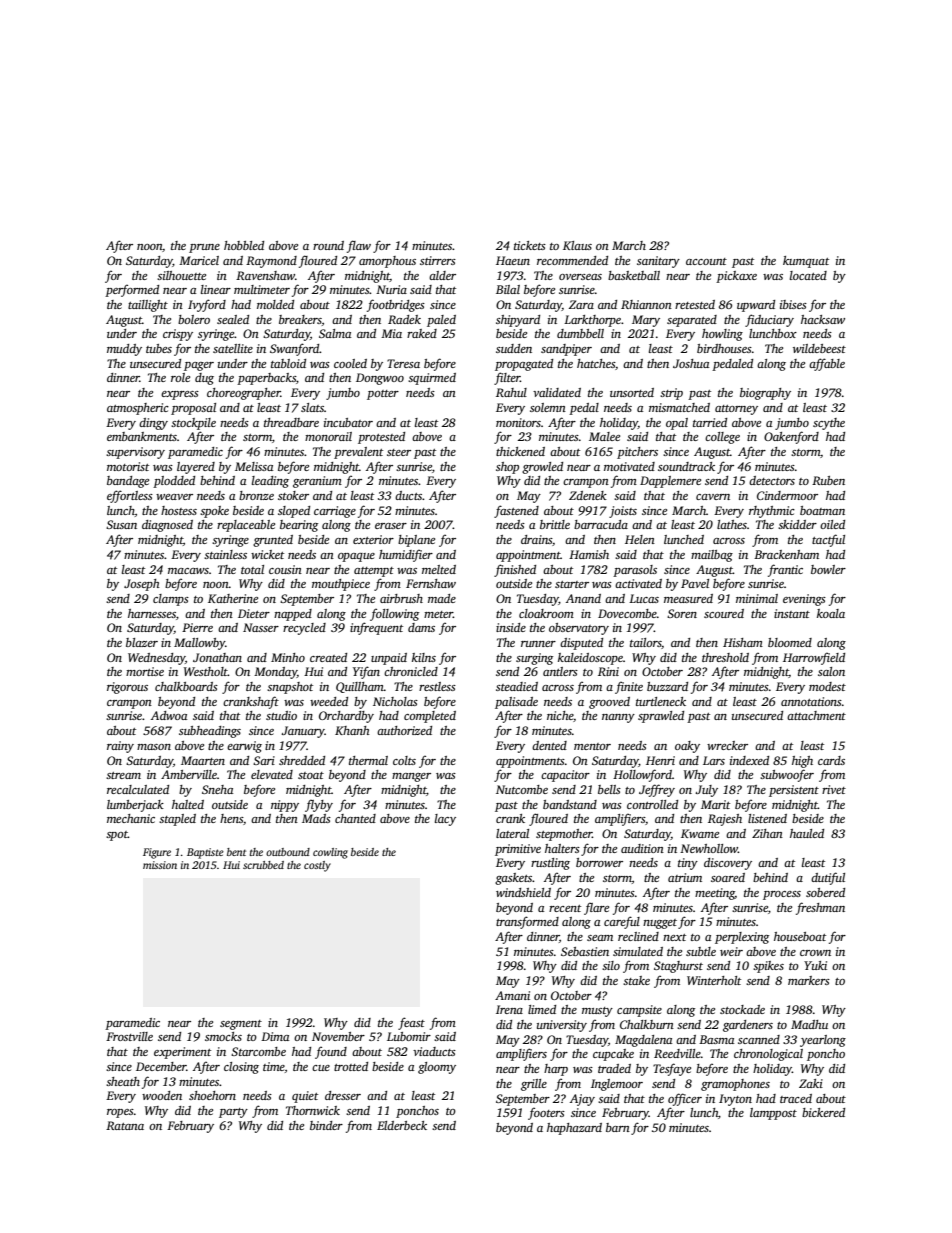  I want to click on university, so click(562, 1026).
